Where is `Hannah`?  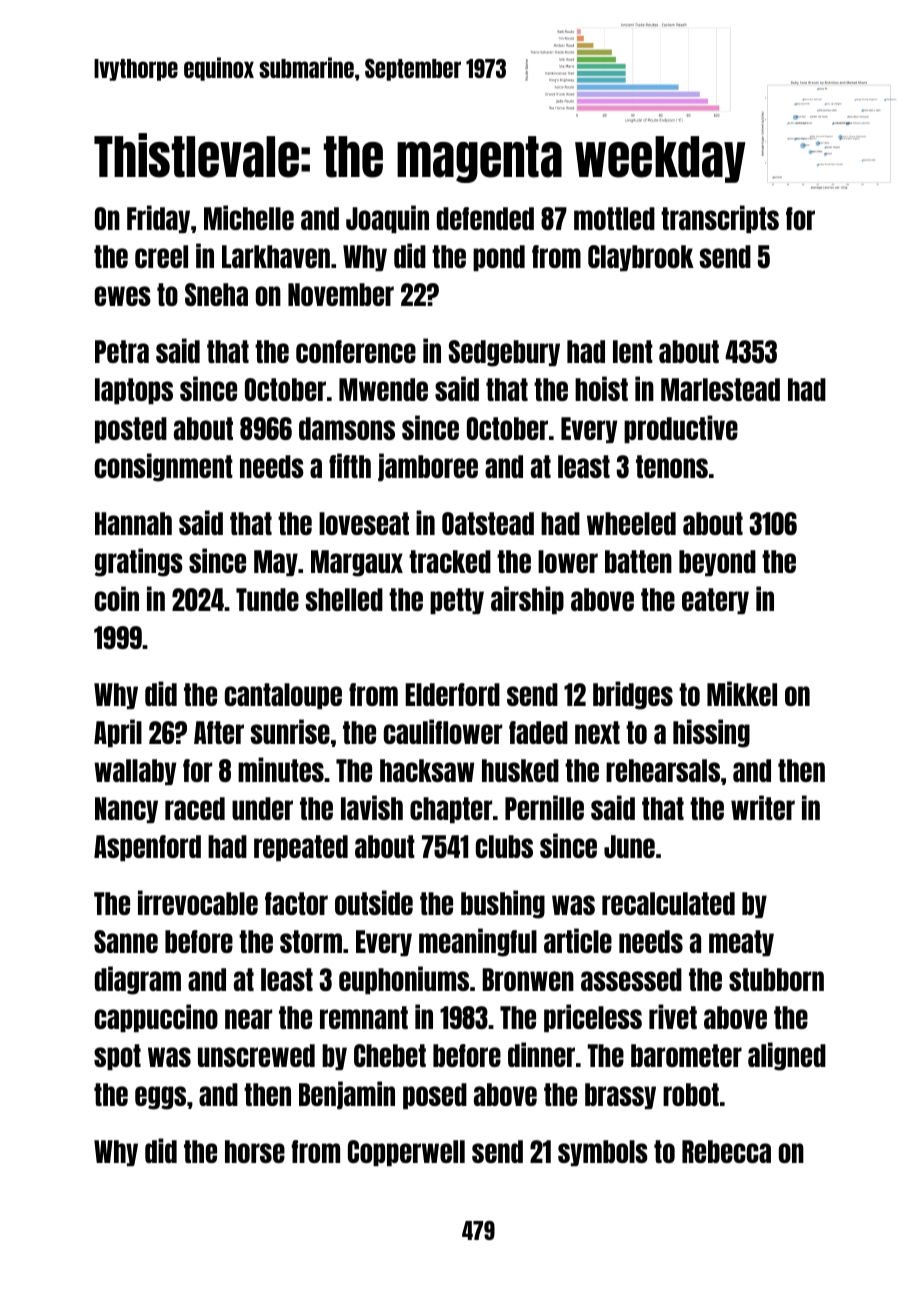
Hannah is located at coordinates (133, 523).
